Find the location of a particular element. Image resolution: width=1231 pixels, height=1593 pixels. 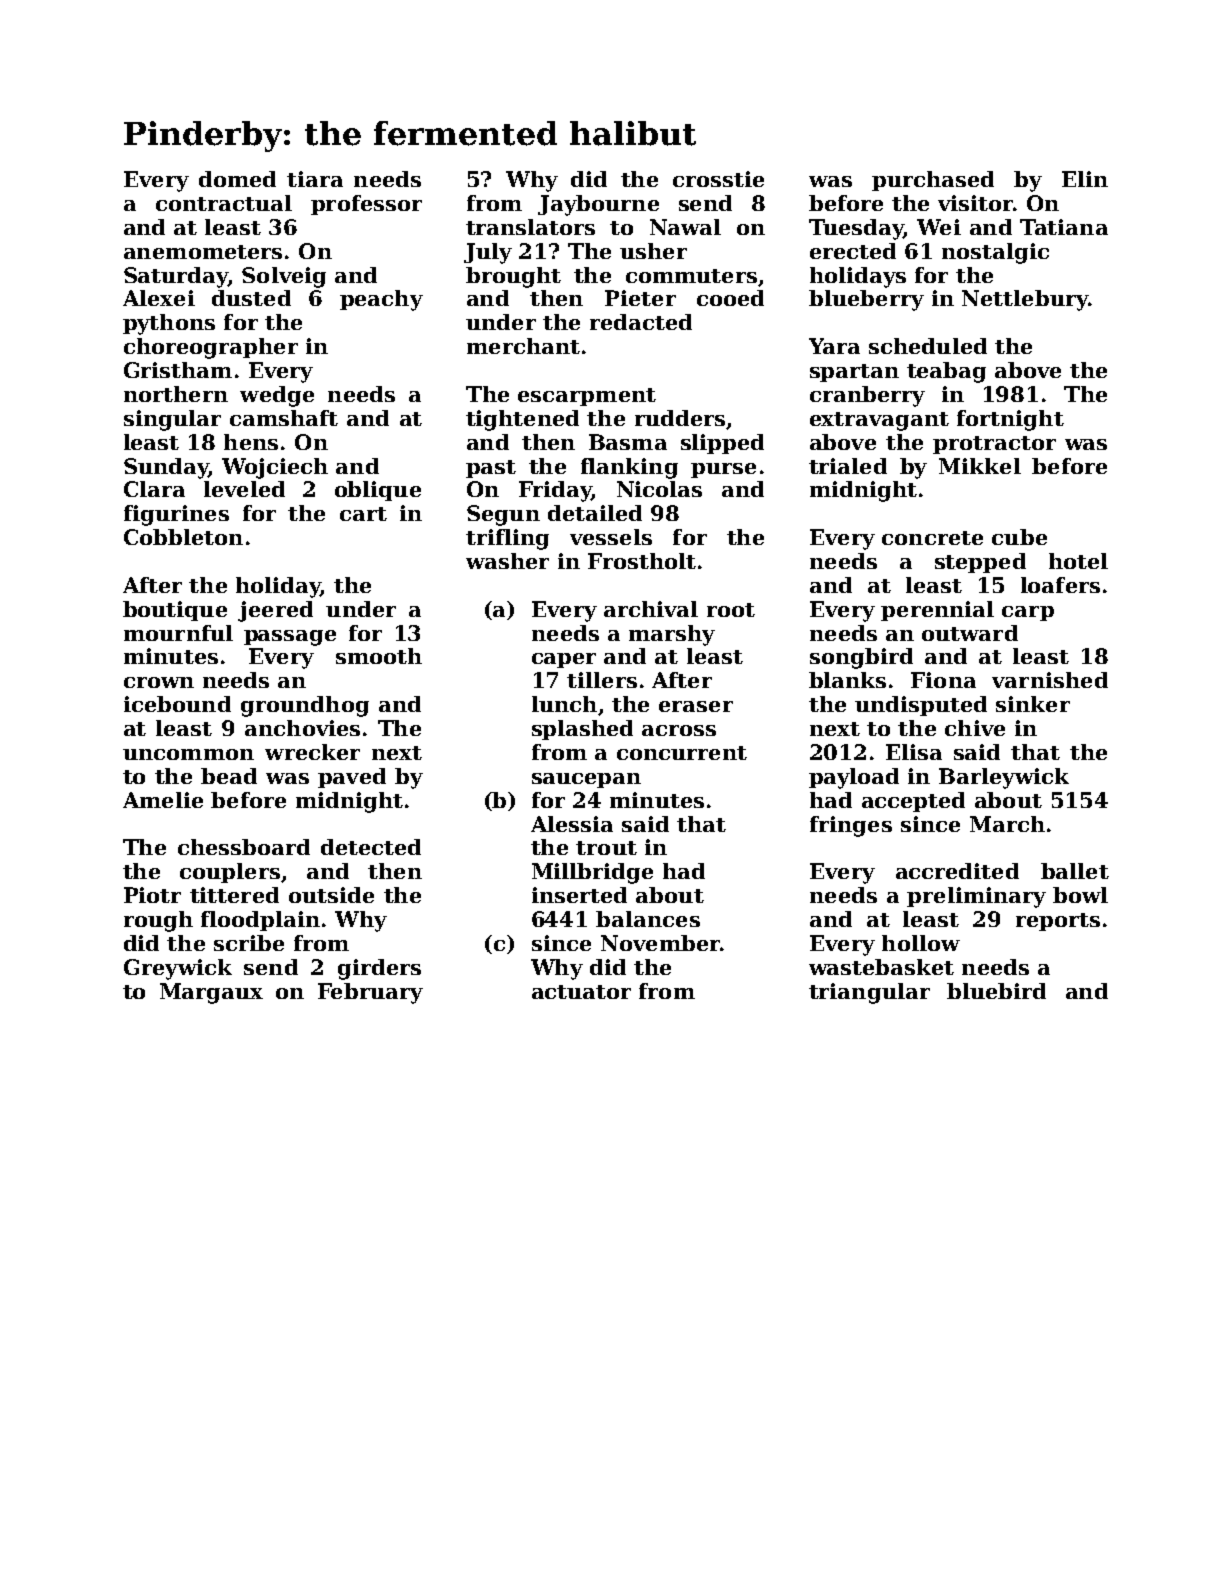

usher is located at coordinates (653, 251).
